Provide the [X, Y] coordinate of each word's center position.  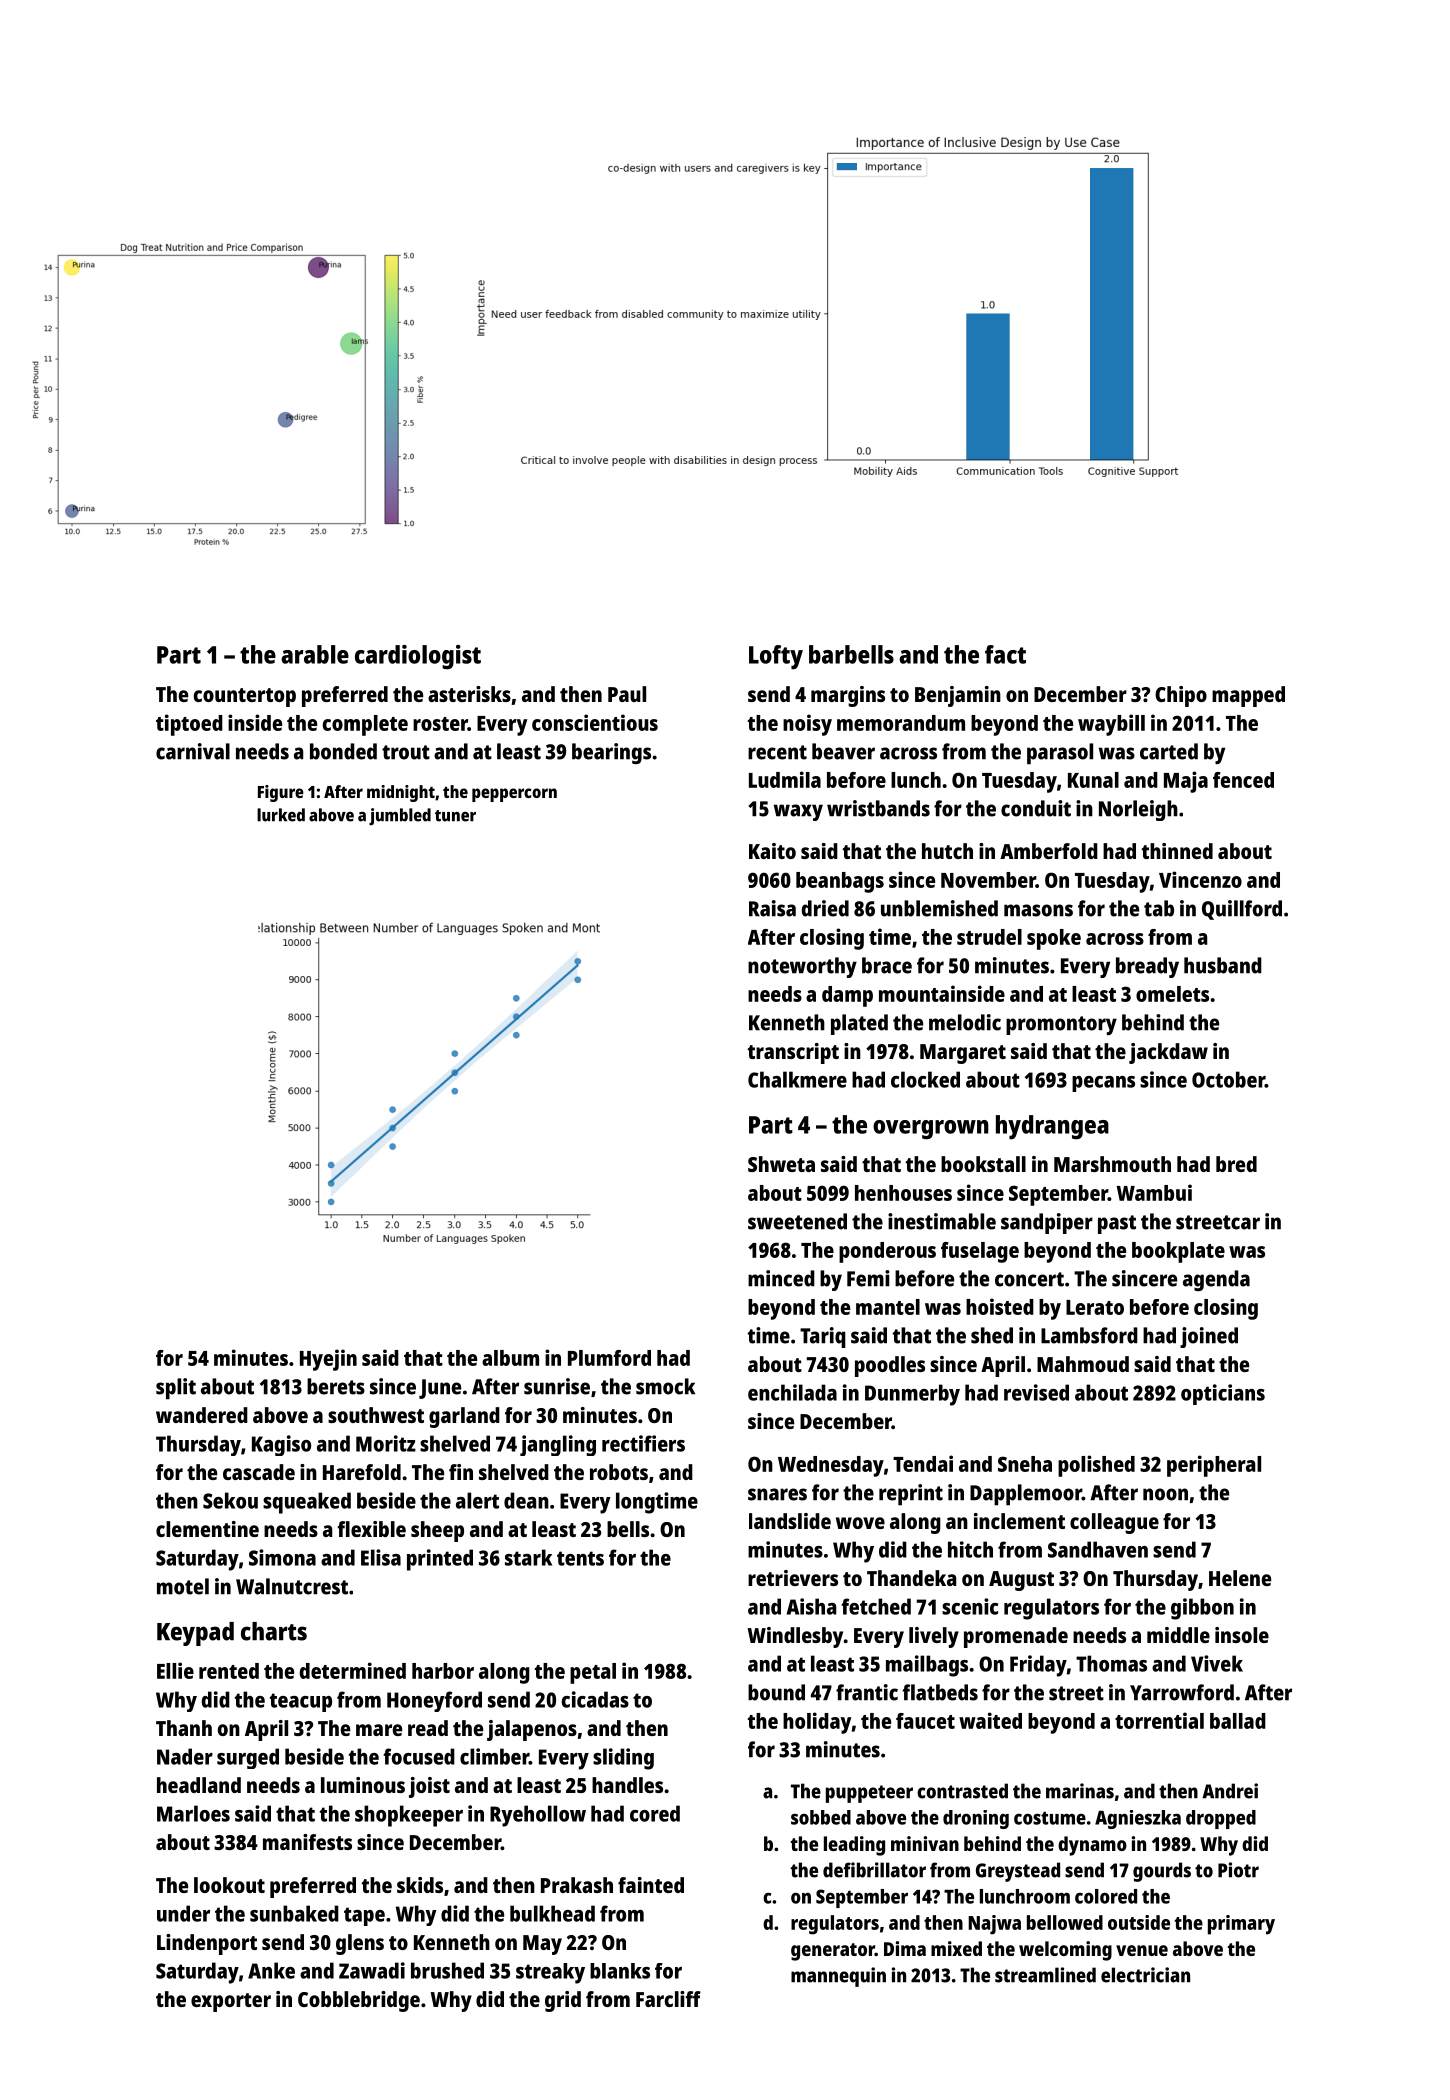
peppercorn [514, 795]
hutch [947, 851]
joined [1209, 1337]
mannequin [838, 1977]
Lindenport [207, 1944]
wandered [202, 1415]
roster [440, 724]
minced [781, 1278]
